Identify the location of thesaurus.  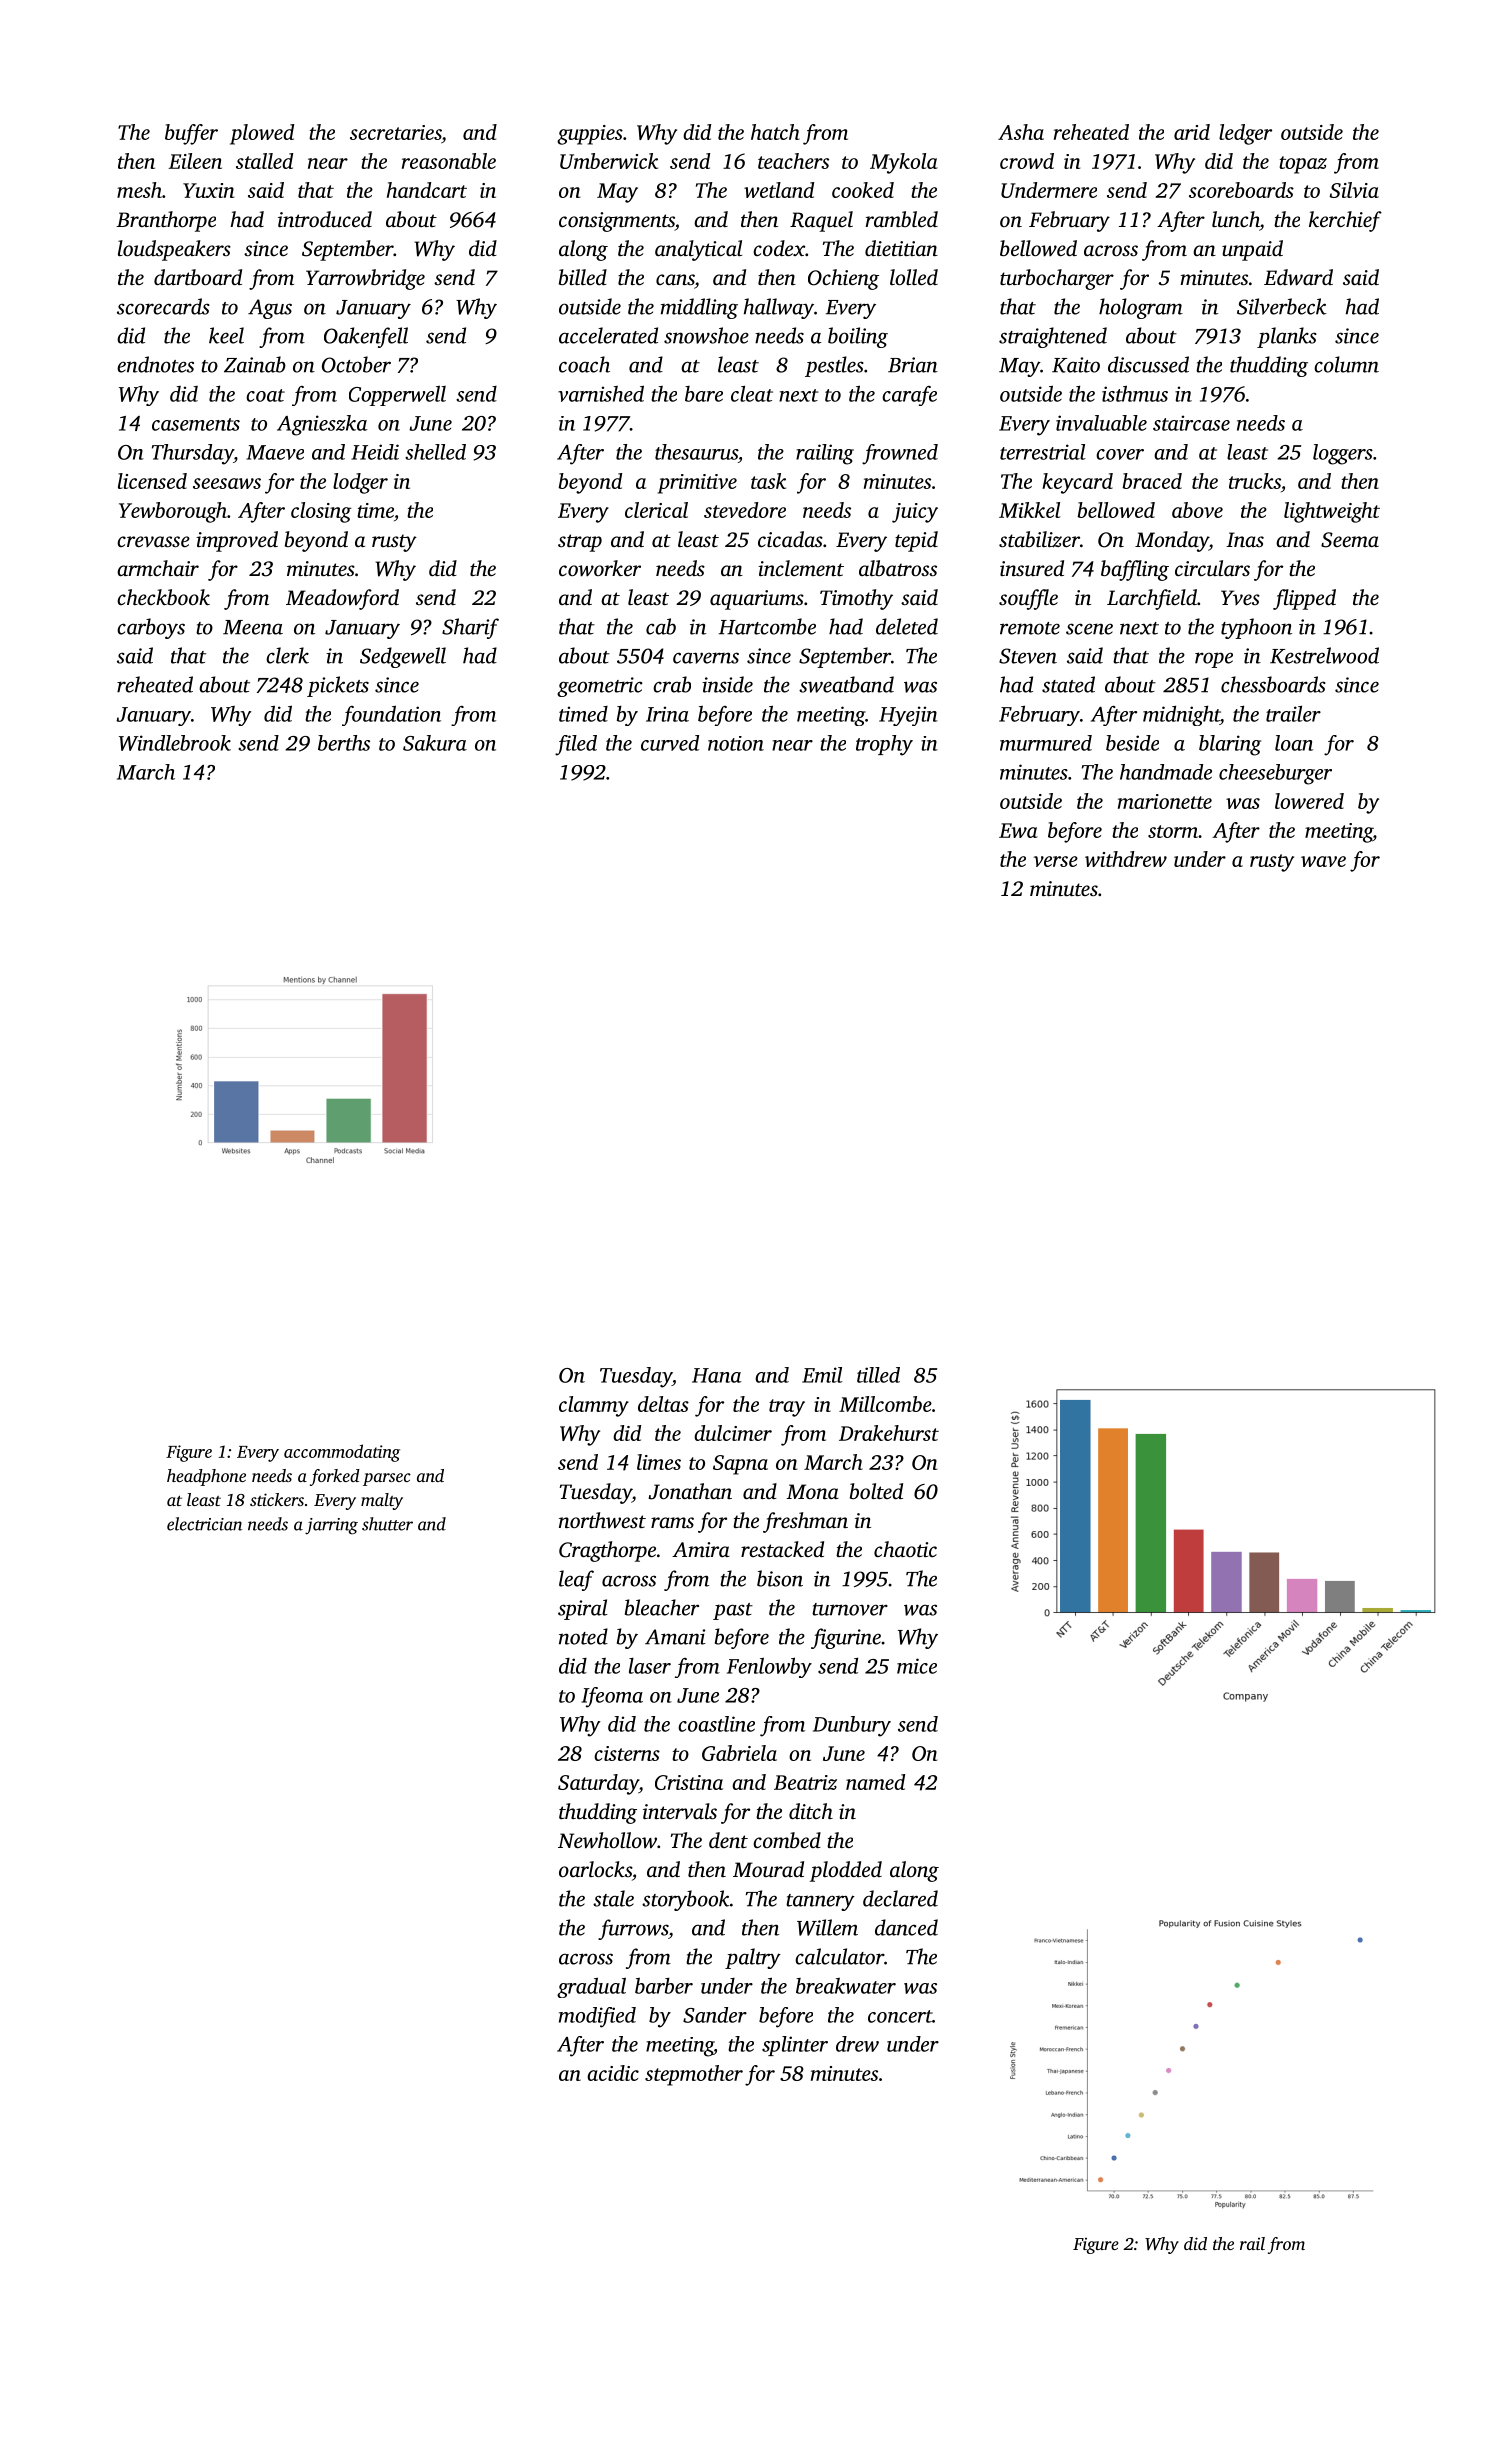
(696, 452).
